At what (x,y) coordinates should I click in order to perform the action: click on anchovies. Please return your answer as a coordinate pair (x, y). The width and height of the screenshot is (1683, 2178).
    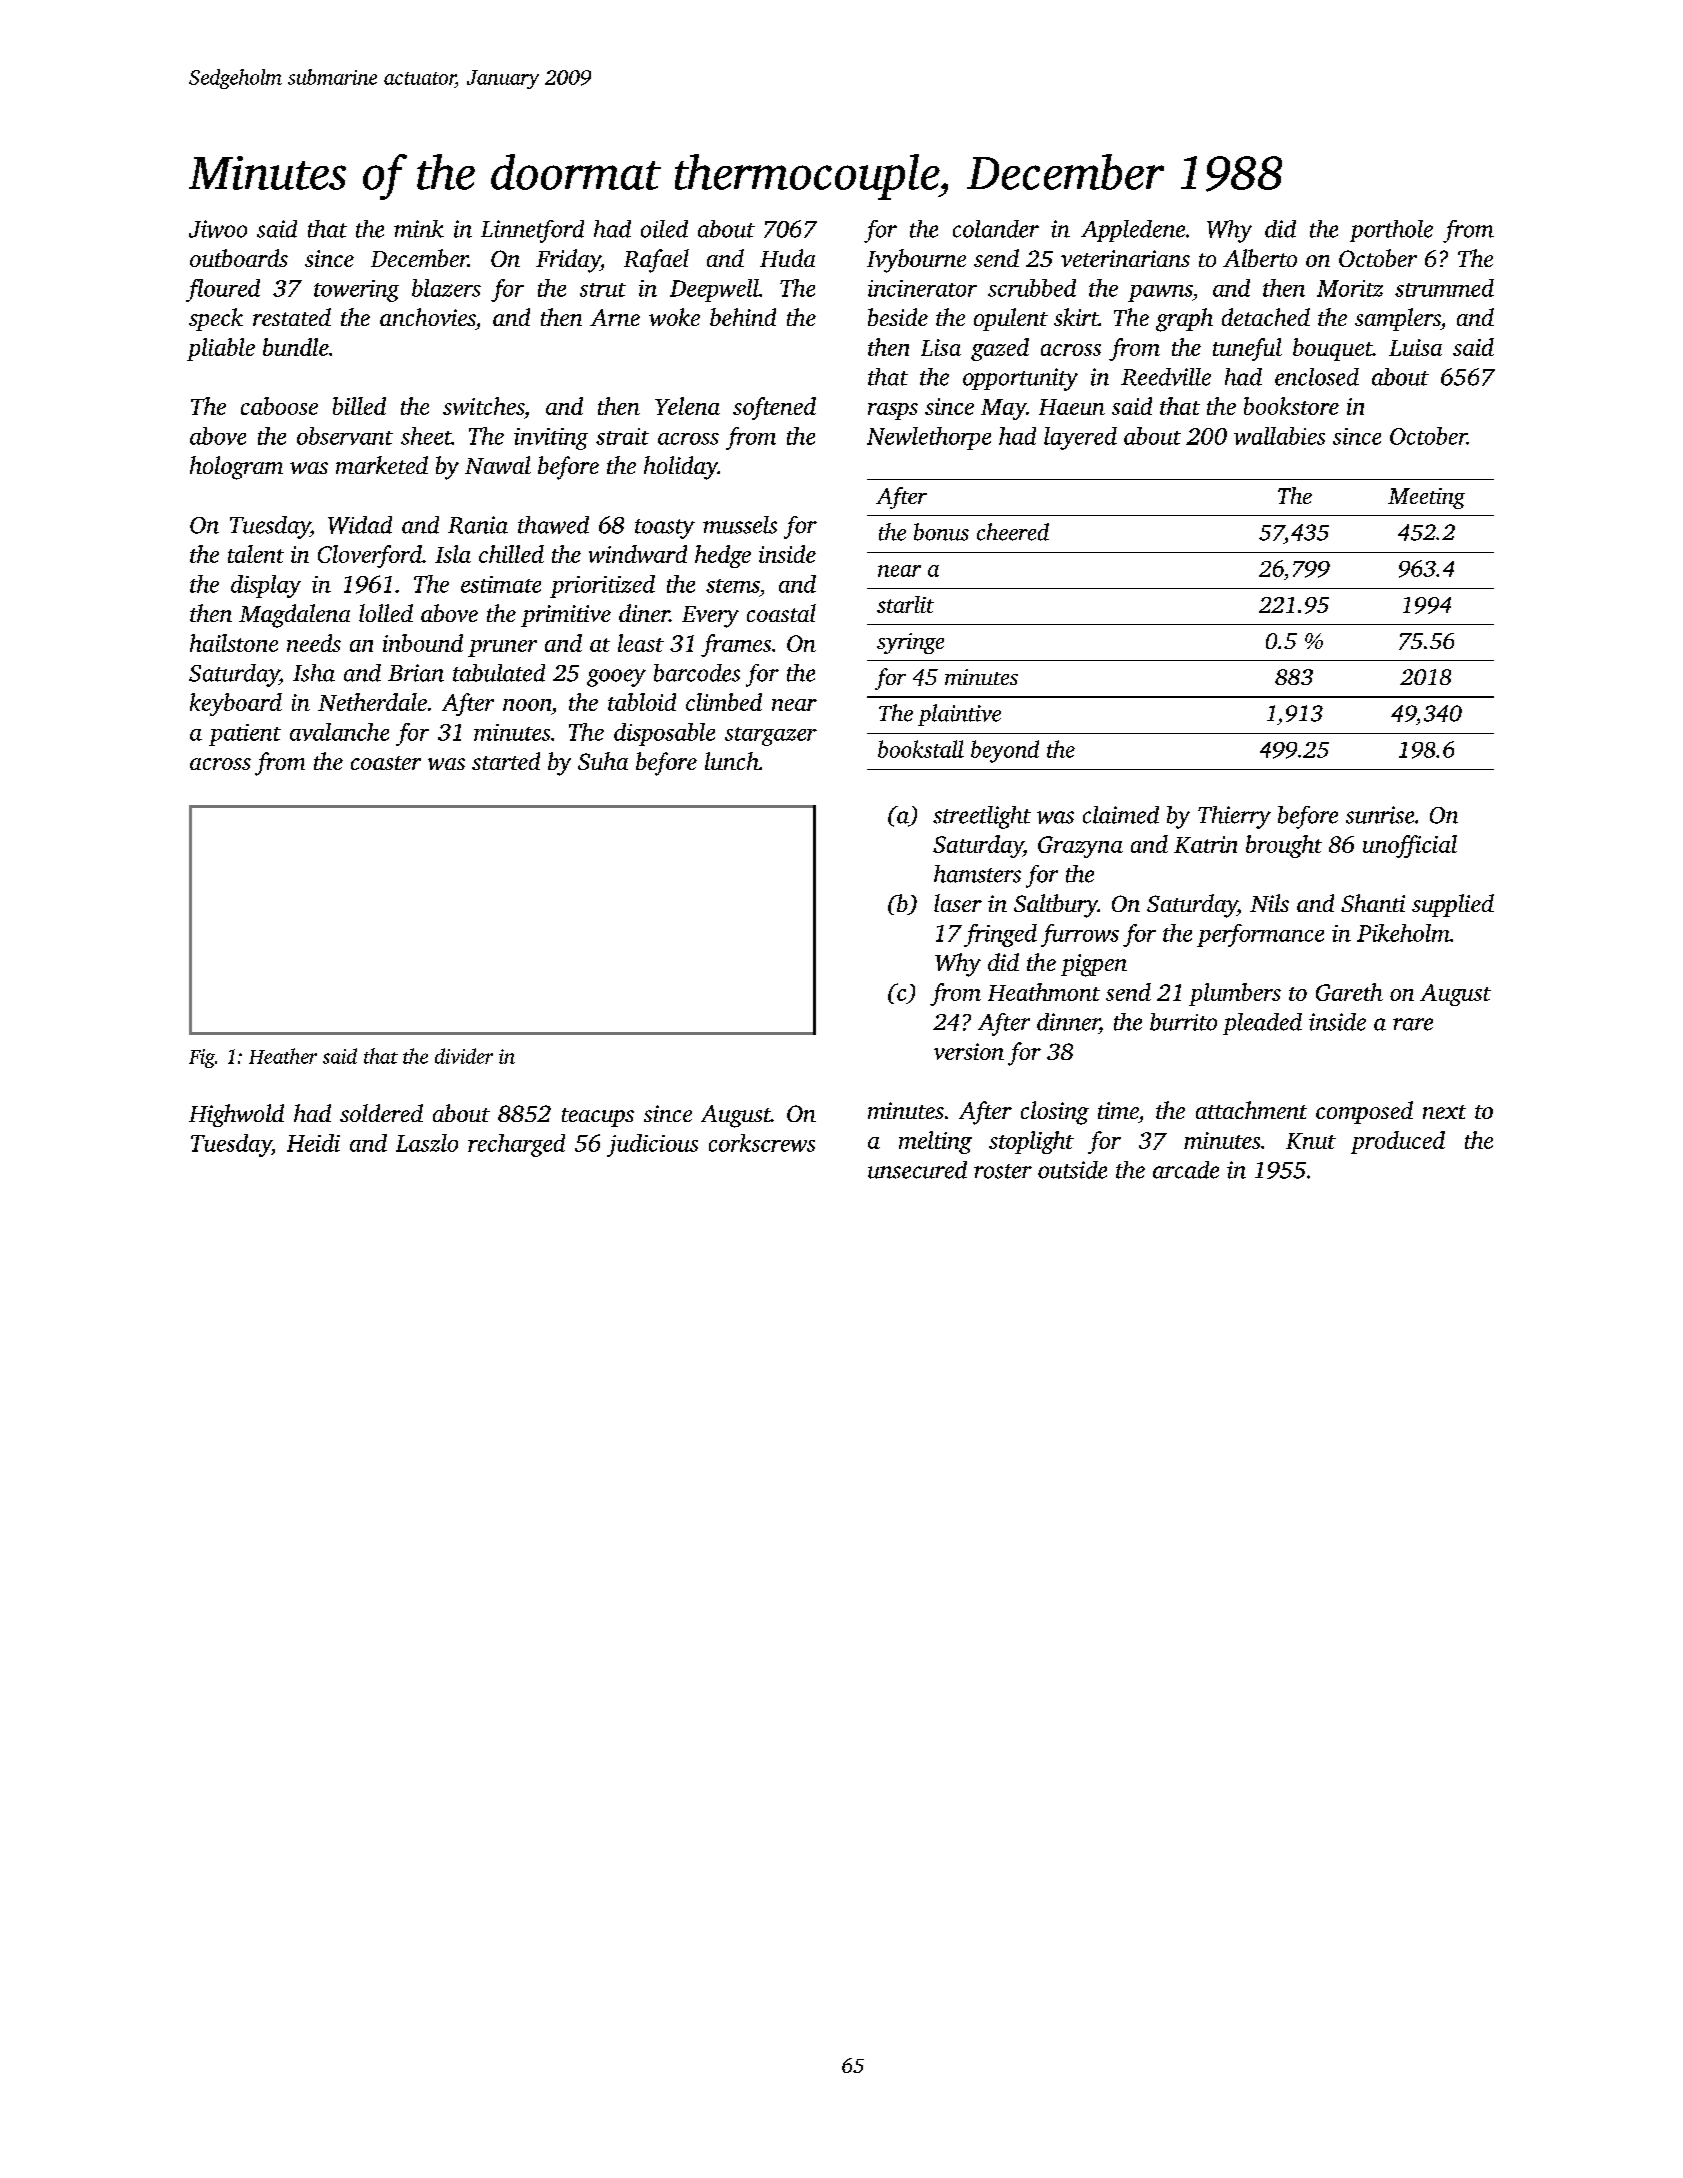
    Looking at the image, I should click on (428, 317).
